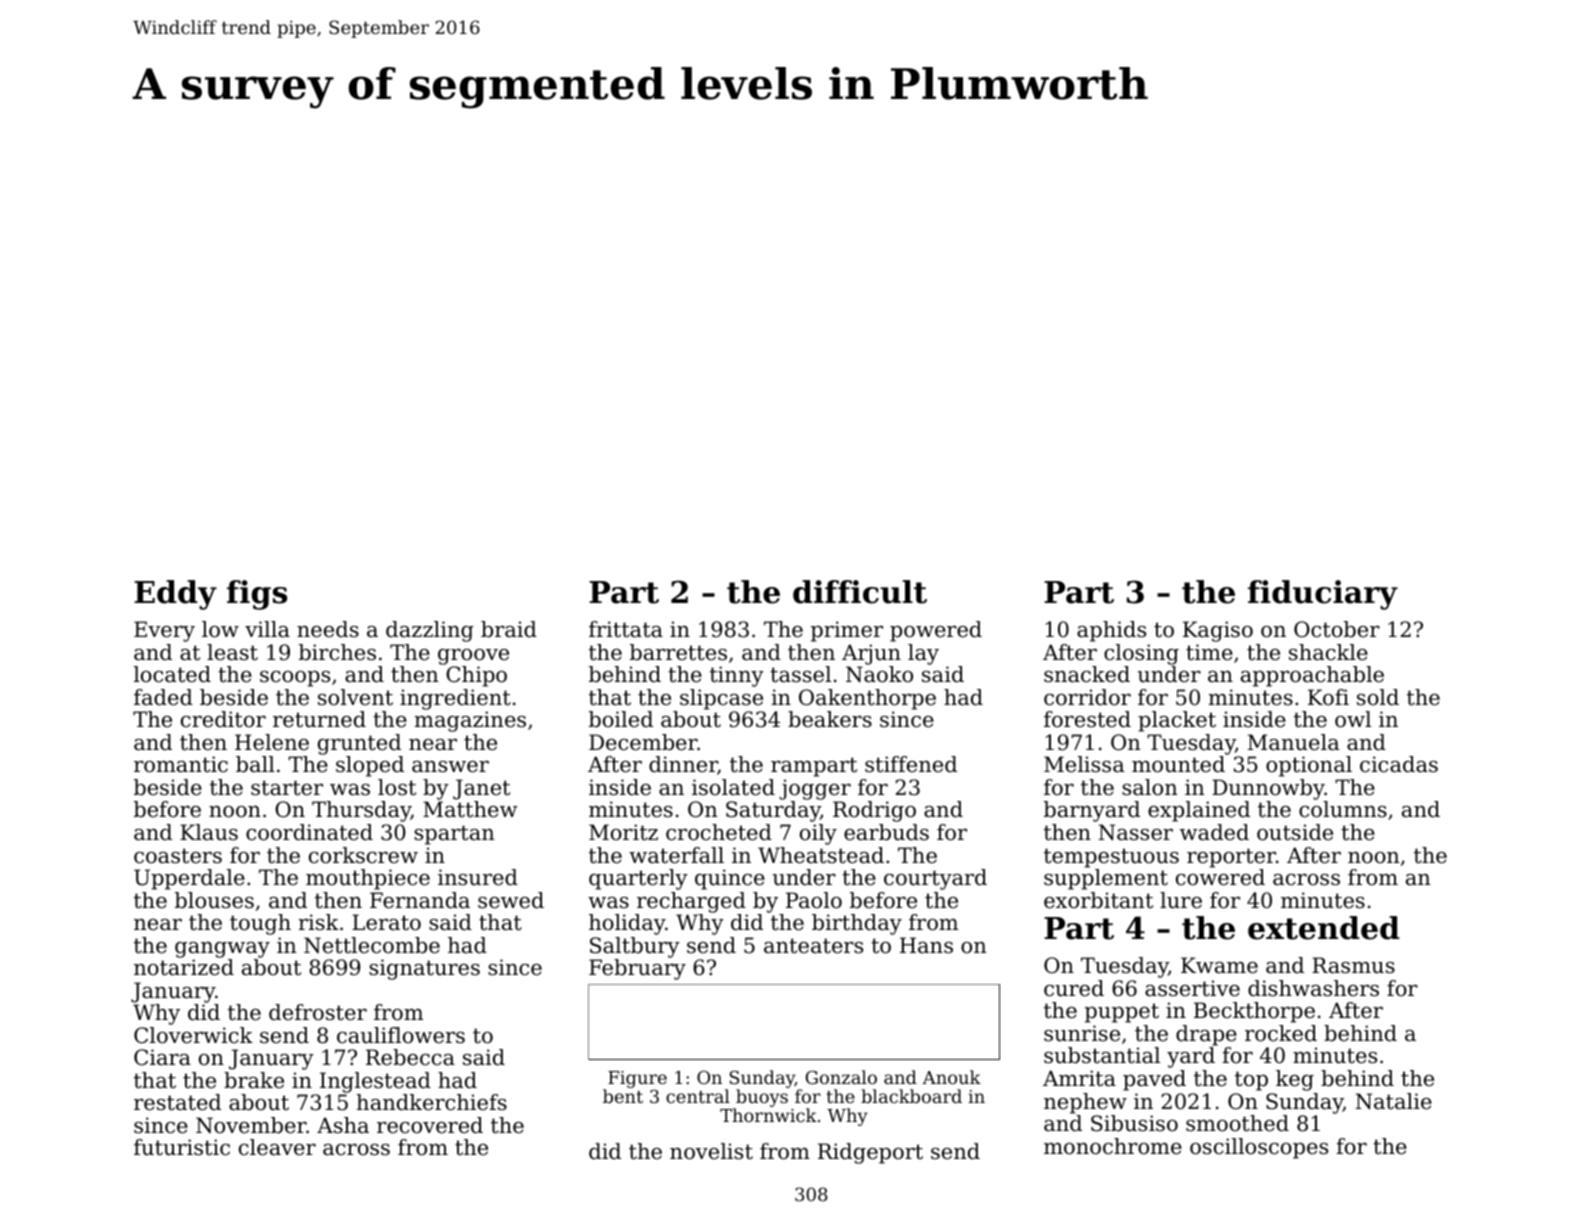 This screenshot has width=1588, height=1227. I want to click on shackle, so click(1328, 652).
